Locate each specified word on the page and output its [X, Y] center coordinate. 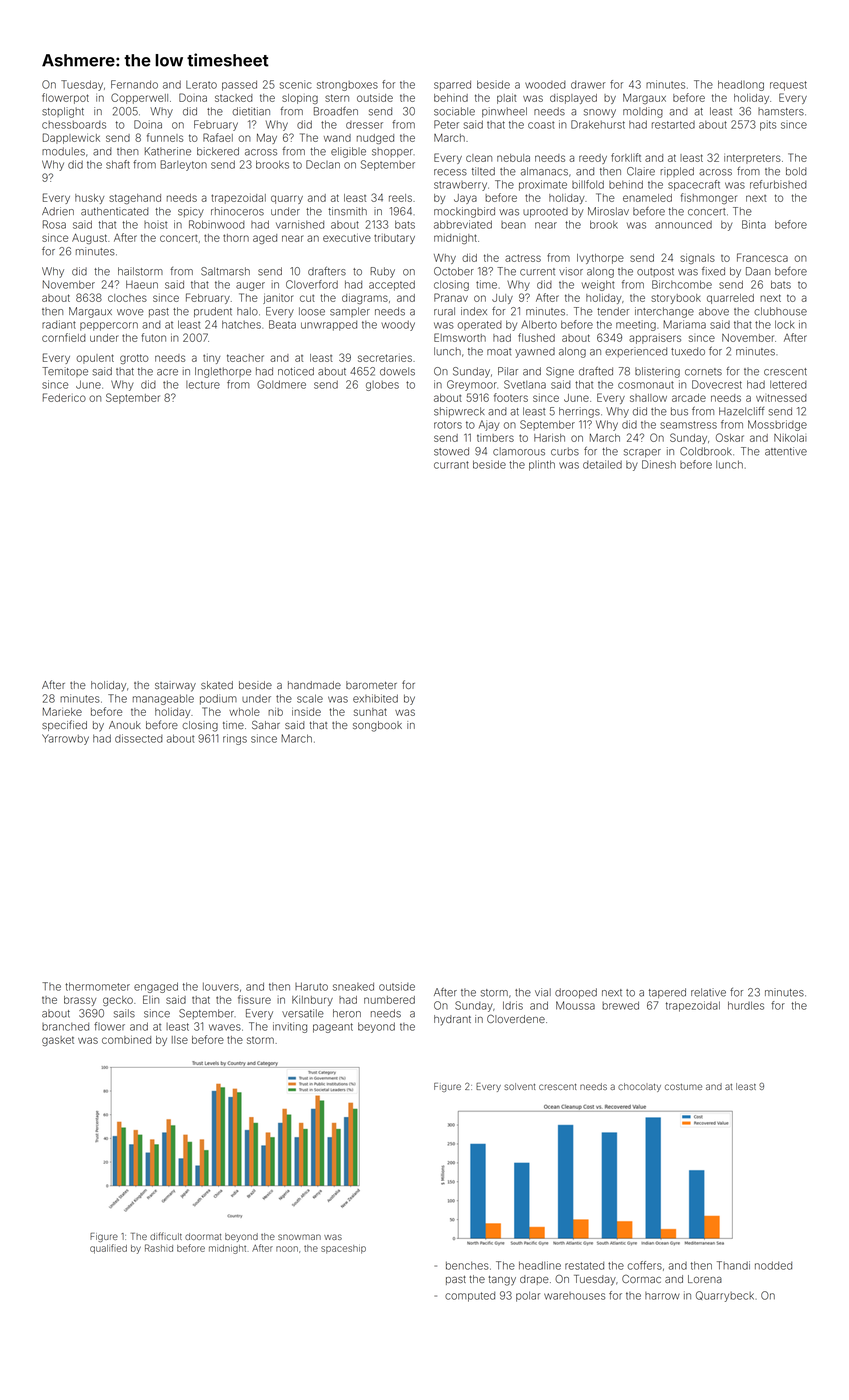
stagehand [135, 199]
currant [451, 465]
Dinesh [659, 464]
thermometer [97, 986]
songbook [377, 726]
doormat [203, 1236]
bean [513, 225]
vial [543, 992]
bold [796, 171]
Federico [64, 397]
